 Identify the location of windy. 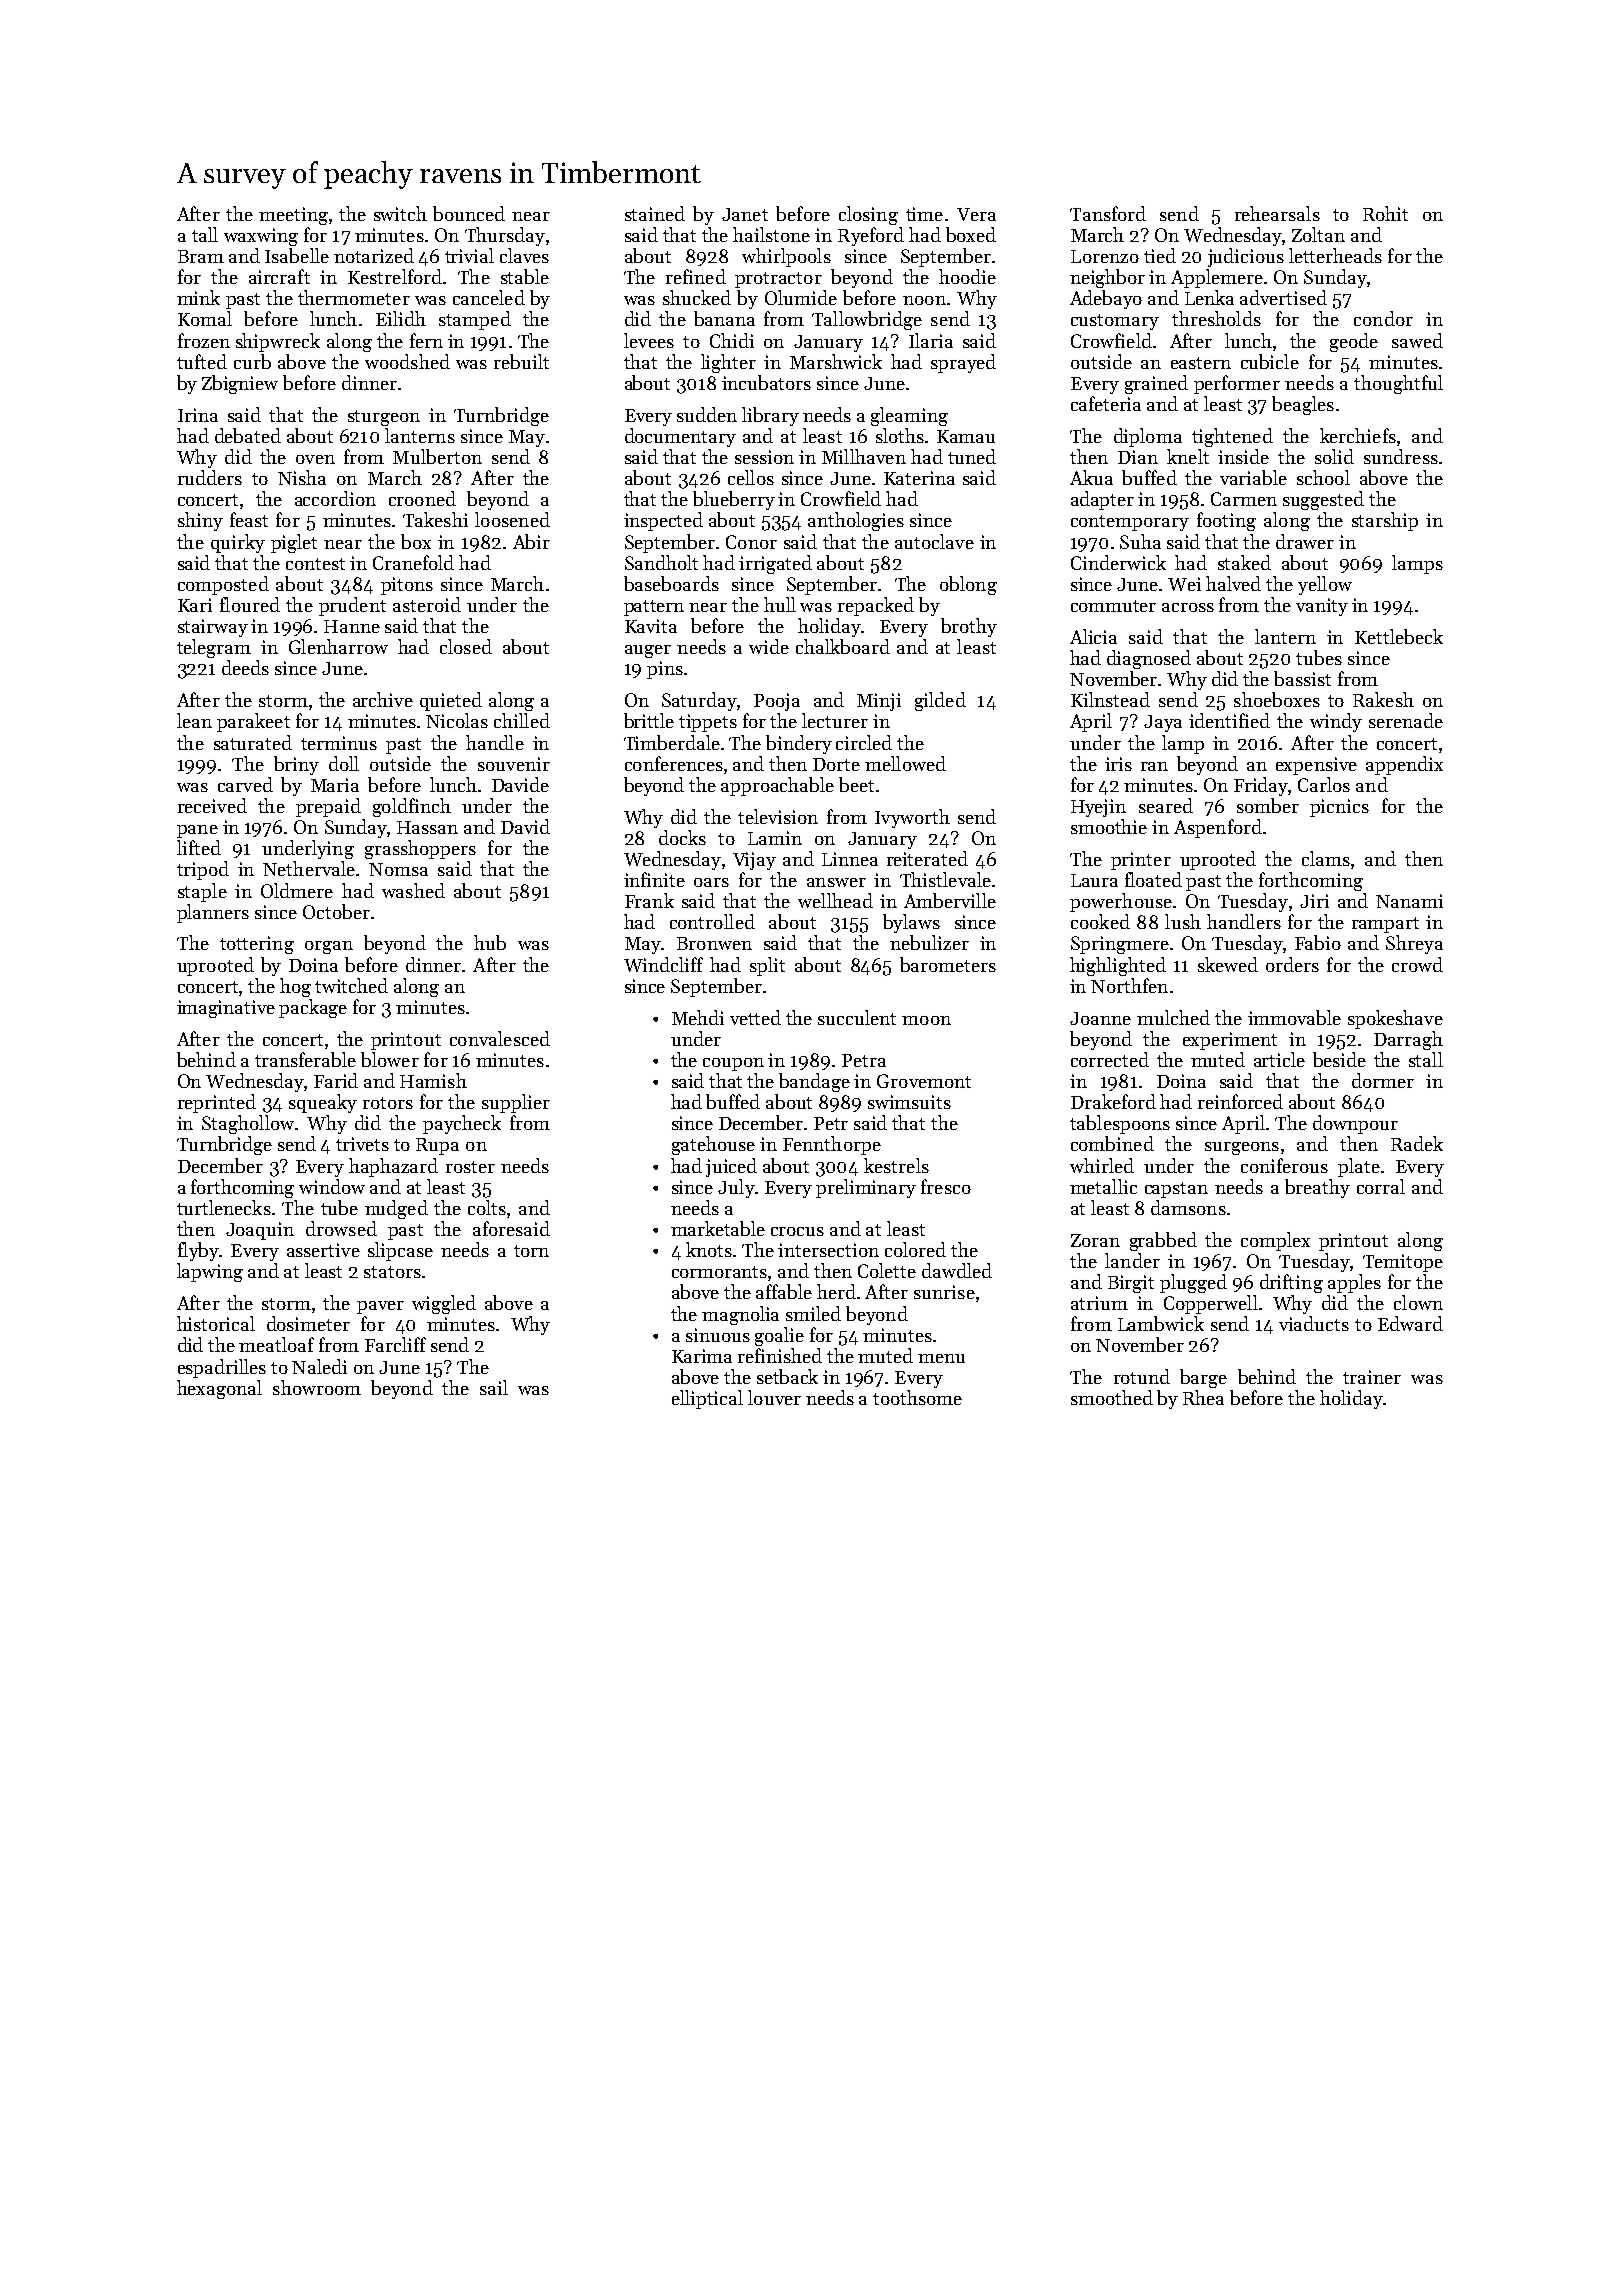
(1336, 722).
